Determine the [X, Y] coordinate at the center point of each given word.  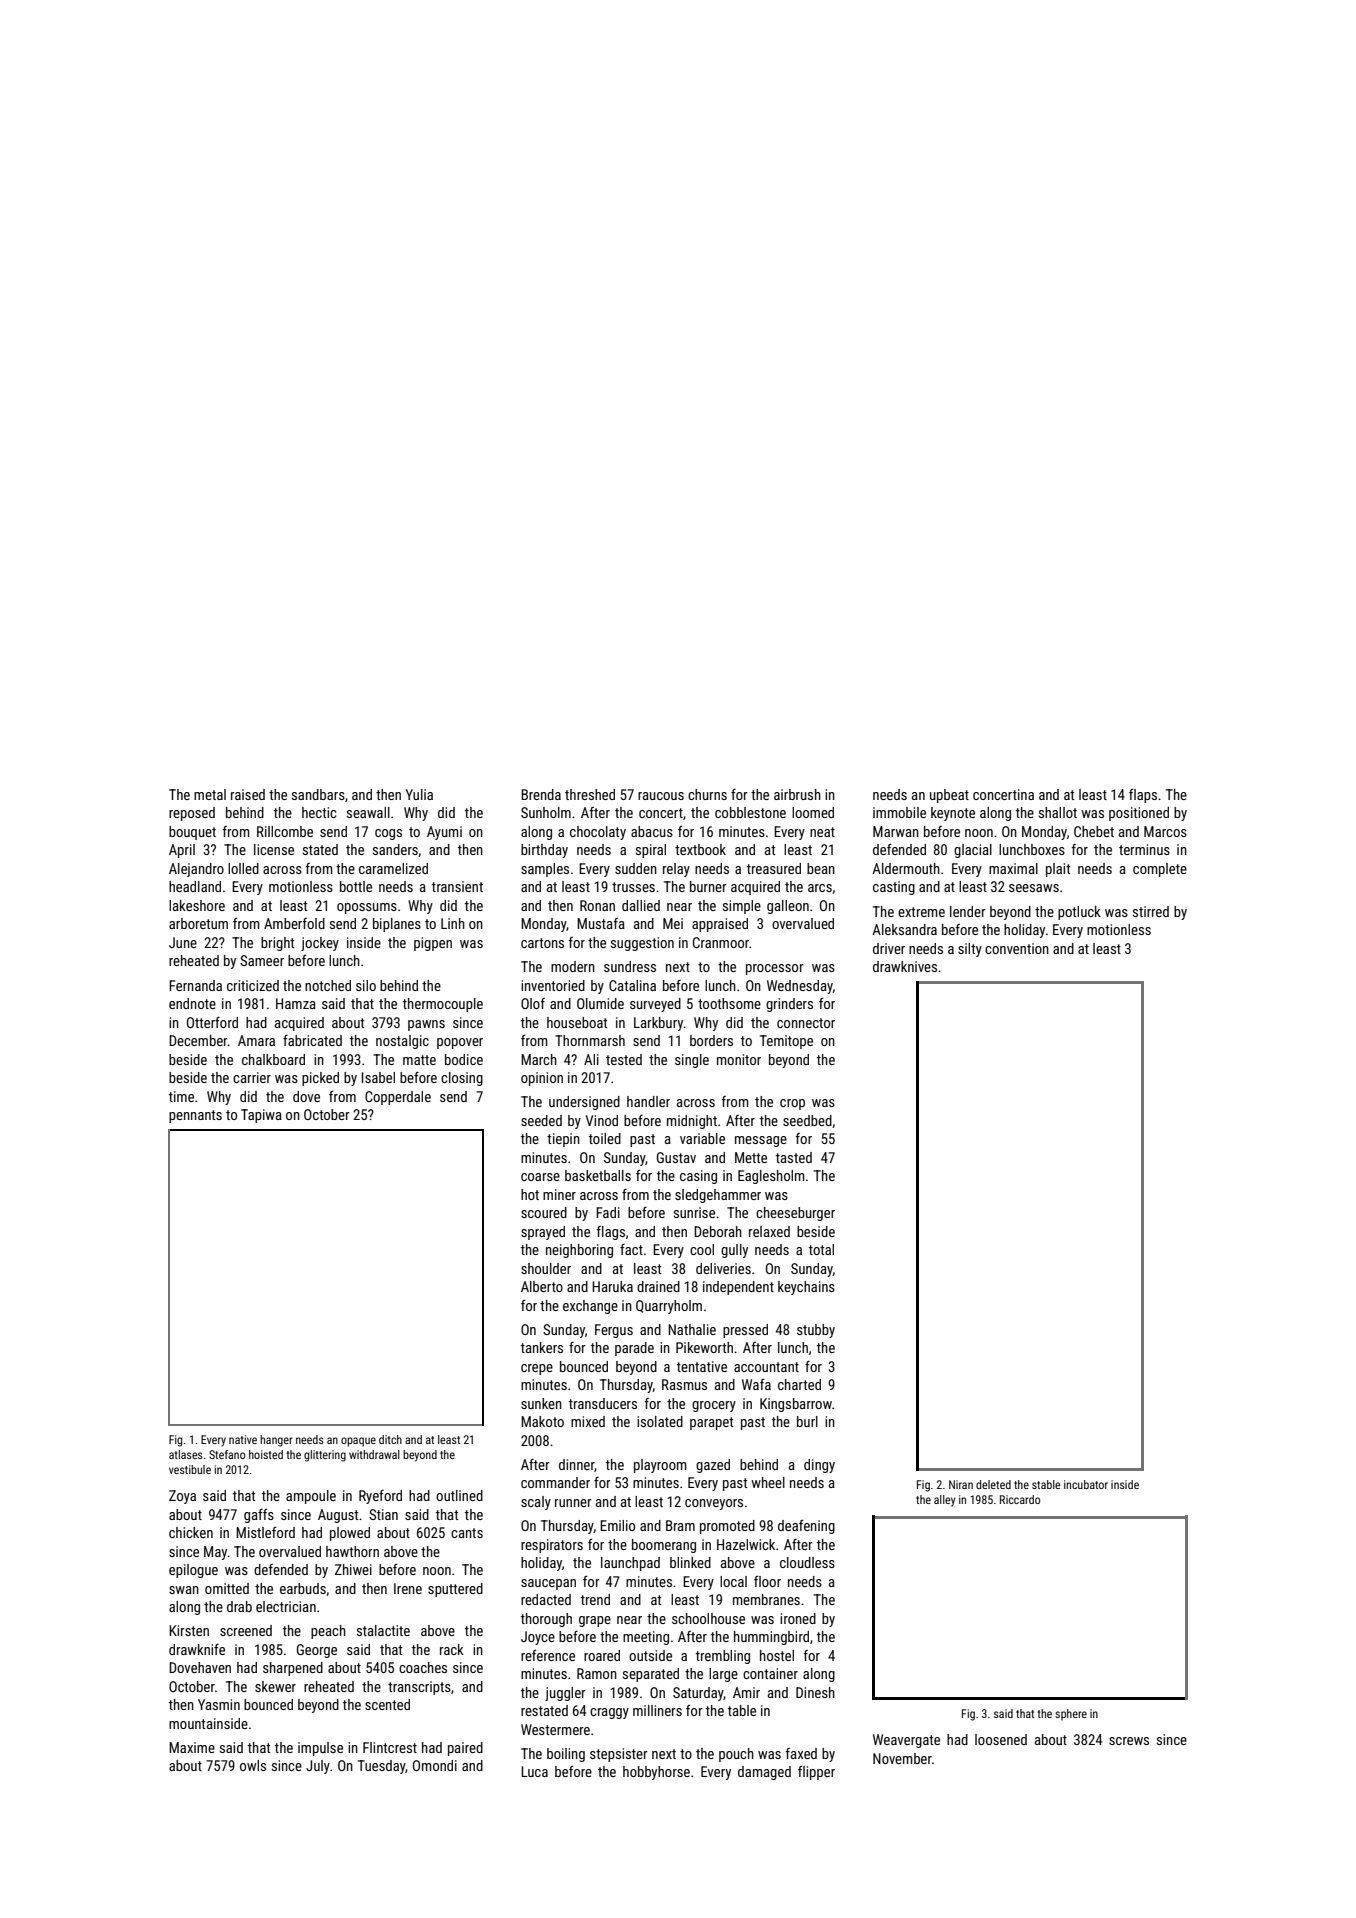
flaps [1143, 795]
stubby [816, 1331]
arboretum [198, 923]
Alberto [542, 1286]
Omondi [435, 1765]
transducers [603, 1403]
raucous [661, 796]
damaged [764, 1773]
